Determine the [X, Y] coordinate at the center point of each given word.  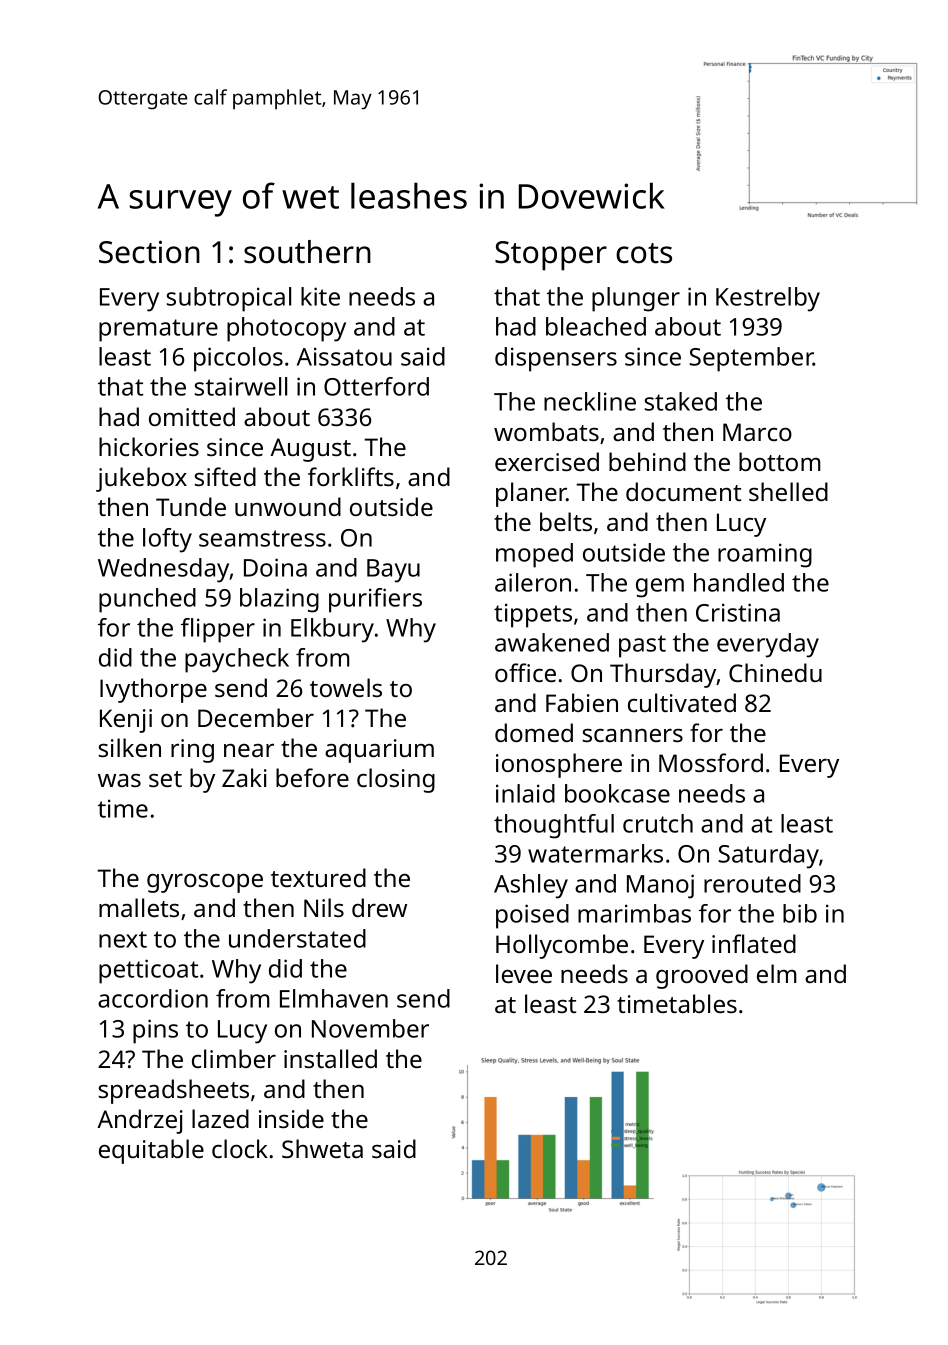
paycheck [237, 660]
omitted [192, 416]
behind [647, 461]
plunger [636, 299]
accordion [153, 998]
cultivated [682, 702]
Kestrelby [768, 299]
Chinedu [775, 672]
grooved [702, 976]
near [249, 750]
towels [346, 687]
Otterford [376, 386]
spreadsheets [174, 1091]
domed [534, 732]
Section [149, 252]
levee [524, 973]
